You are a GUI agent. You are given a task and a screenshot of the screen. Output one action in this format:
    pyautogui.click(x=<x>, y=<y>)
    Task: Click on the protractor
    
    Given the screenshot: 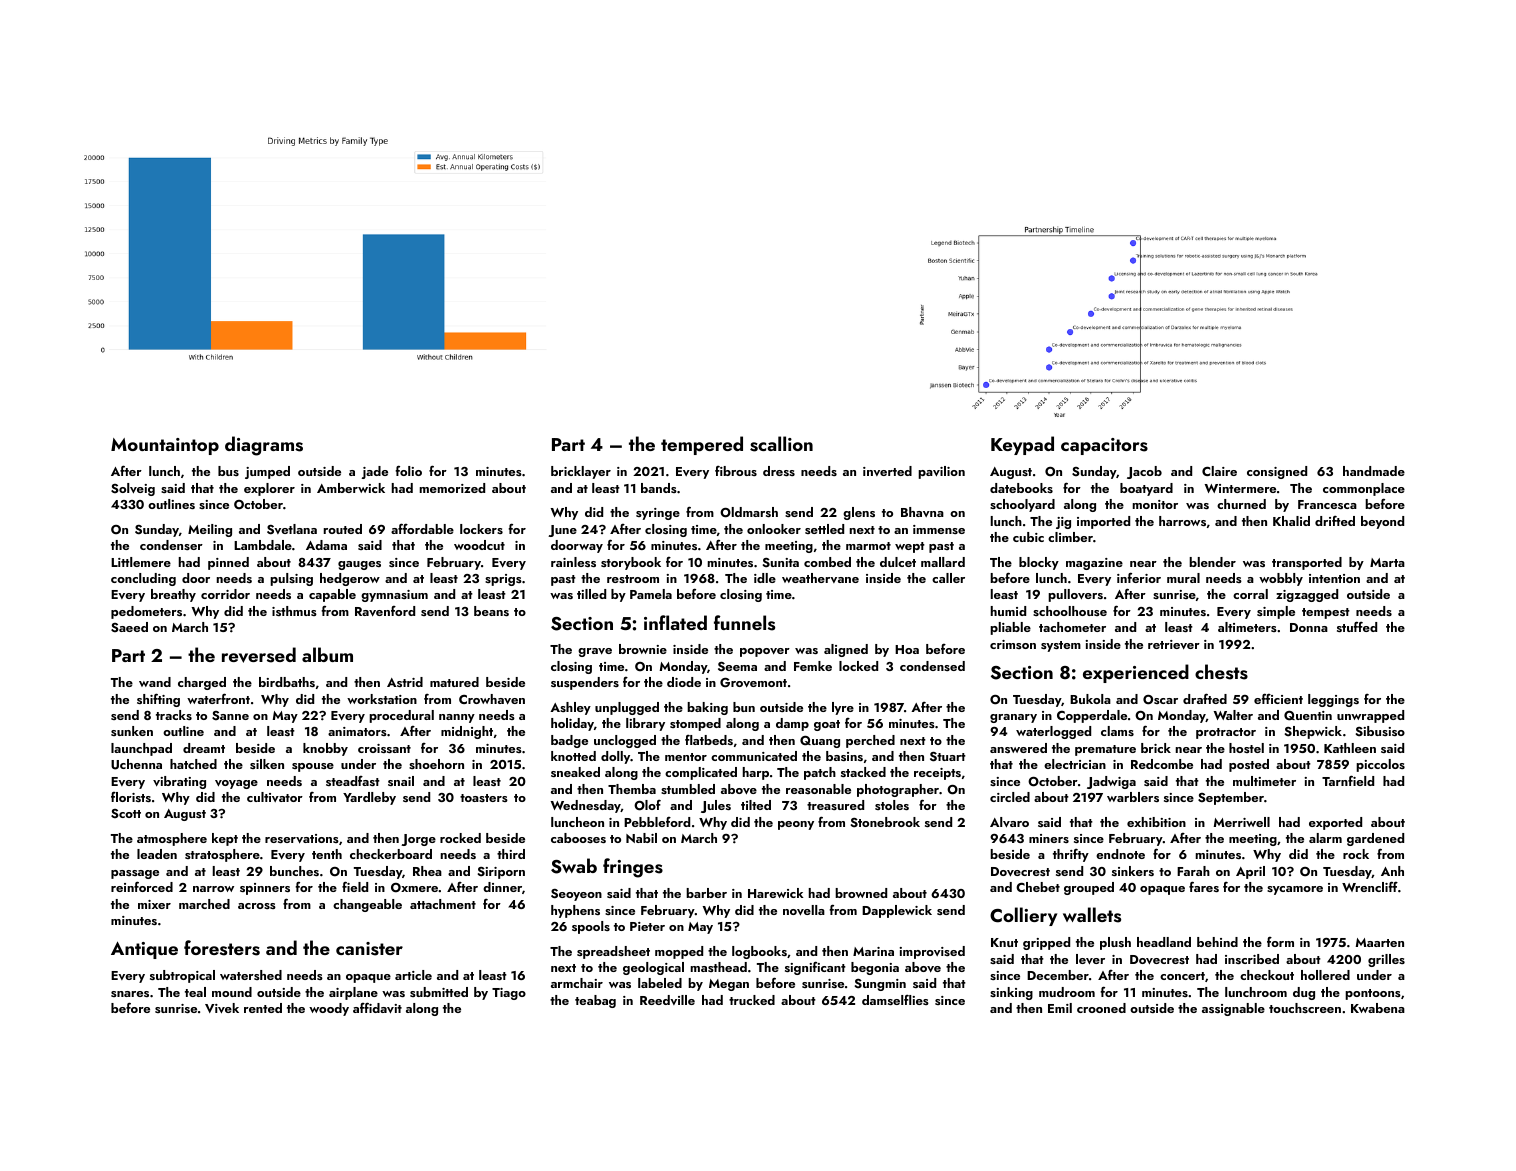 What is the action you would take?
    pyautogui.click(x=1226, y=733)
